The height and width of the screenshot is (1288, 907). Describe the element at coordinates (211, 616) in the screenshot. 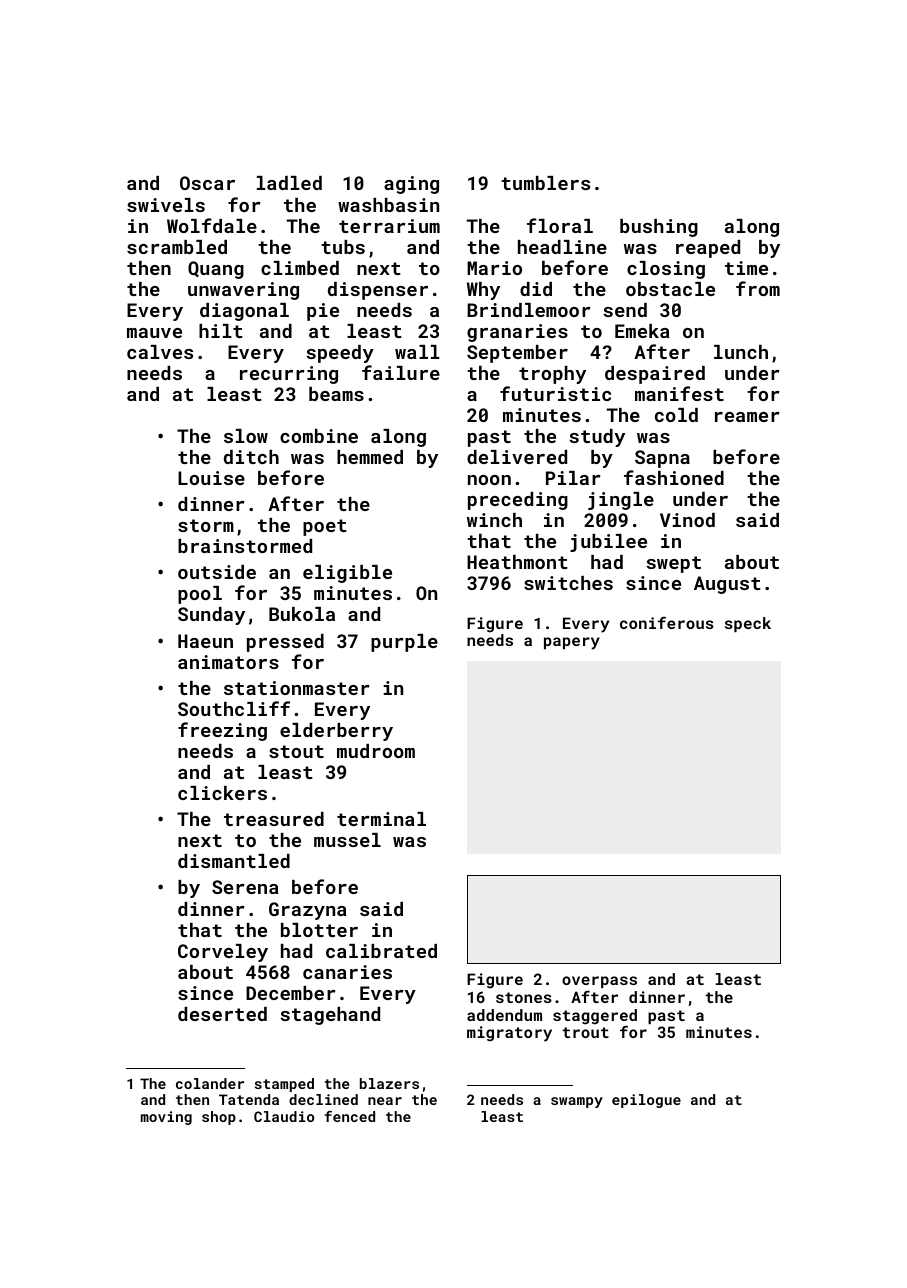

I see `Sunday` at that location.
